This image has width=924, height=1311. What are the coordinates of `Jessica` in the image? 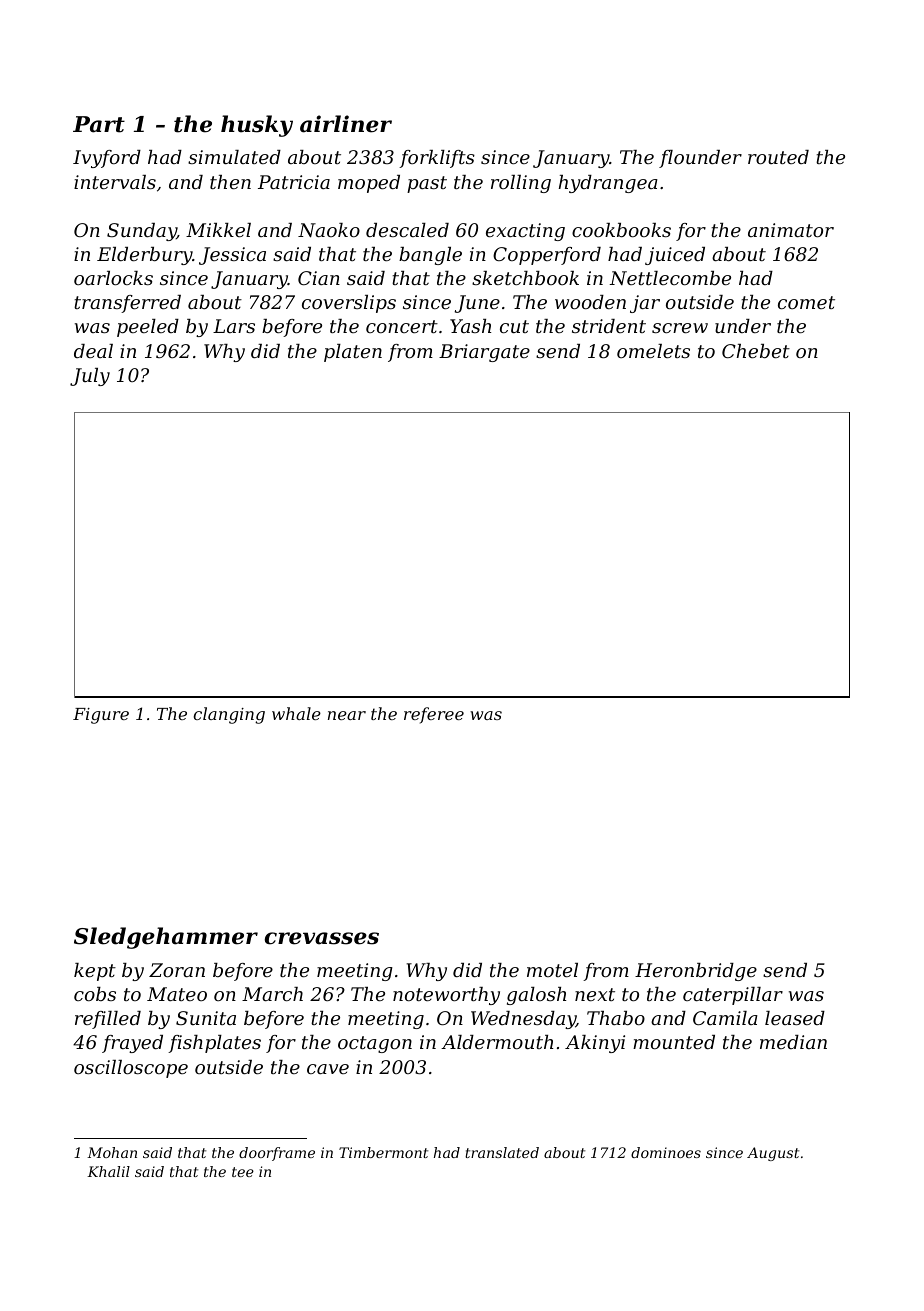 It's located at (232, 256).
